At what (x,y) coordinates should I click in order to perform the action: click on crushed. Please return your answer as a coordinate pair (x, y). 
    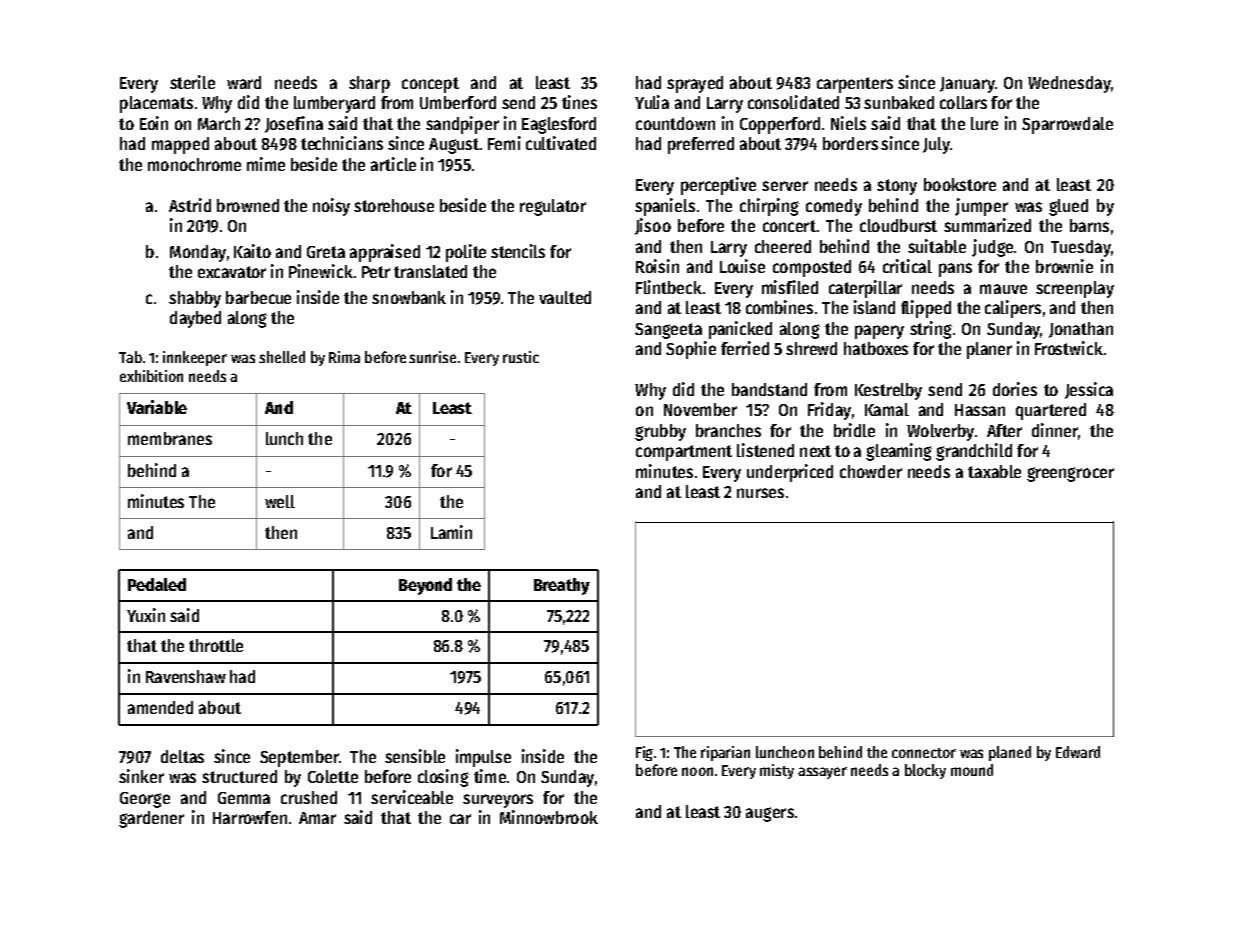
    Looking at the image, I should click on (309, 797).
